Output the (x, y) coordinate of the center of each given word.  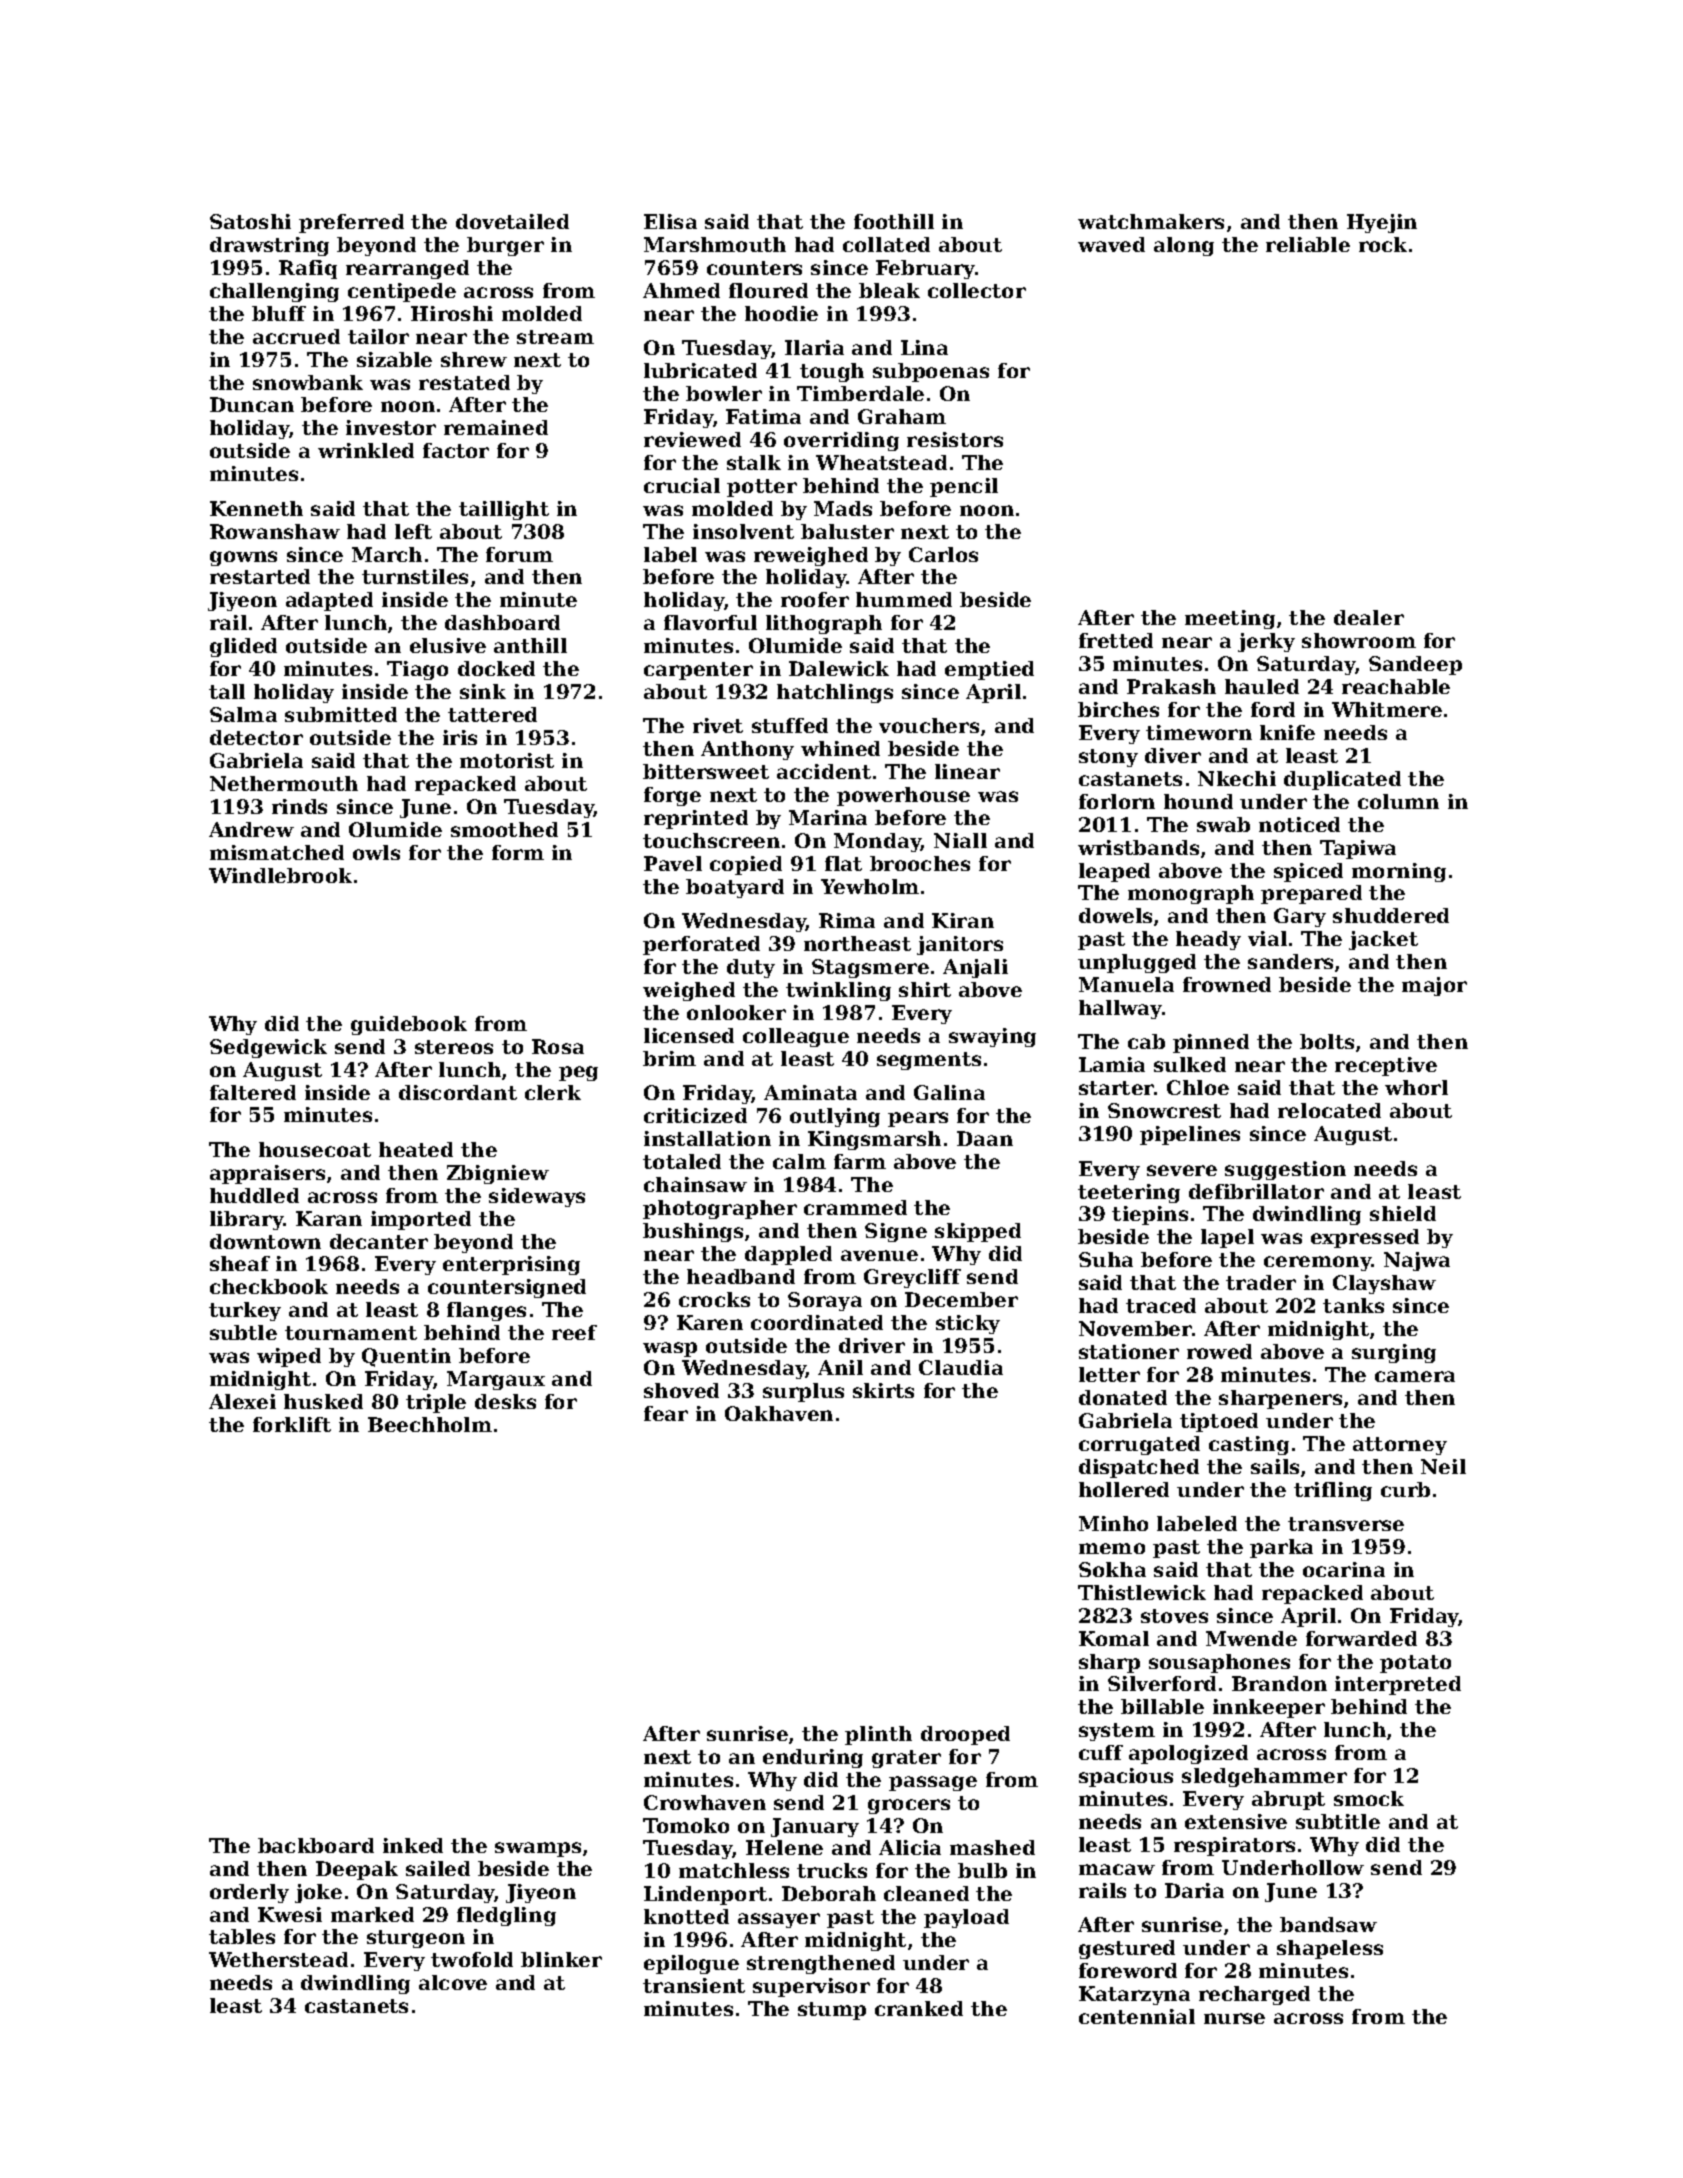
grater (906, 1759)
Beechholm (430, 1424)
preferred (351, 223)
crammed (855, 1207)
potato (1415, 1664)
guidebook (409, 1025)
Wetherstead (278, 1959)
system (1117, 1732)
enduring (813, 1758)
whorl (1416, 1087)
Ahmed (681, 290)
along (1184, 246)
